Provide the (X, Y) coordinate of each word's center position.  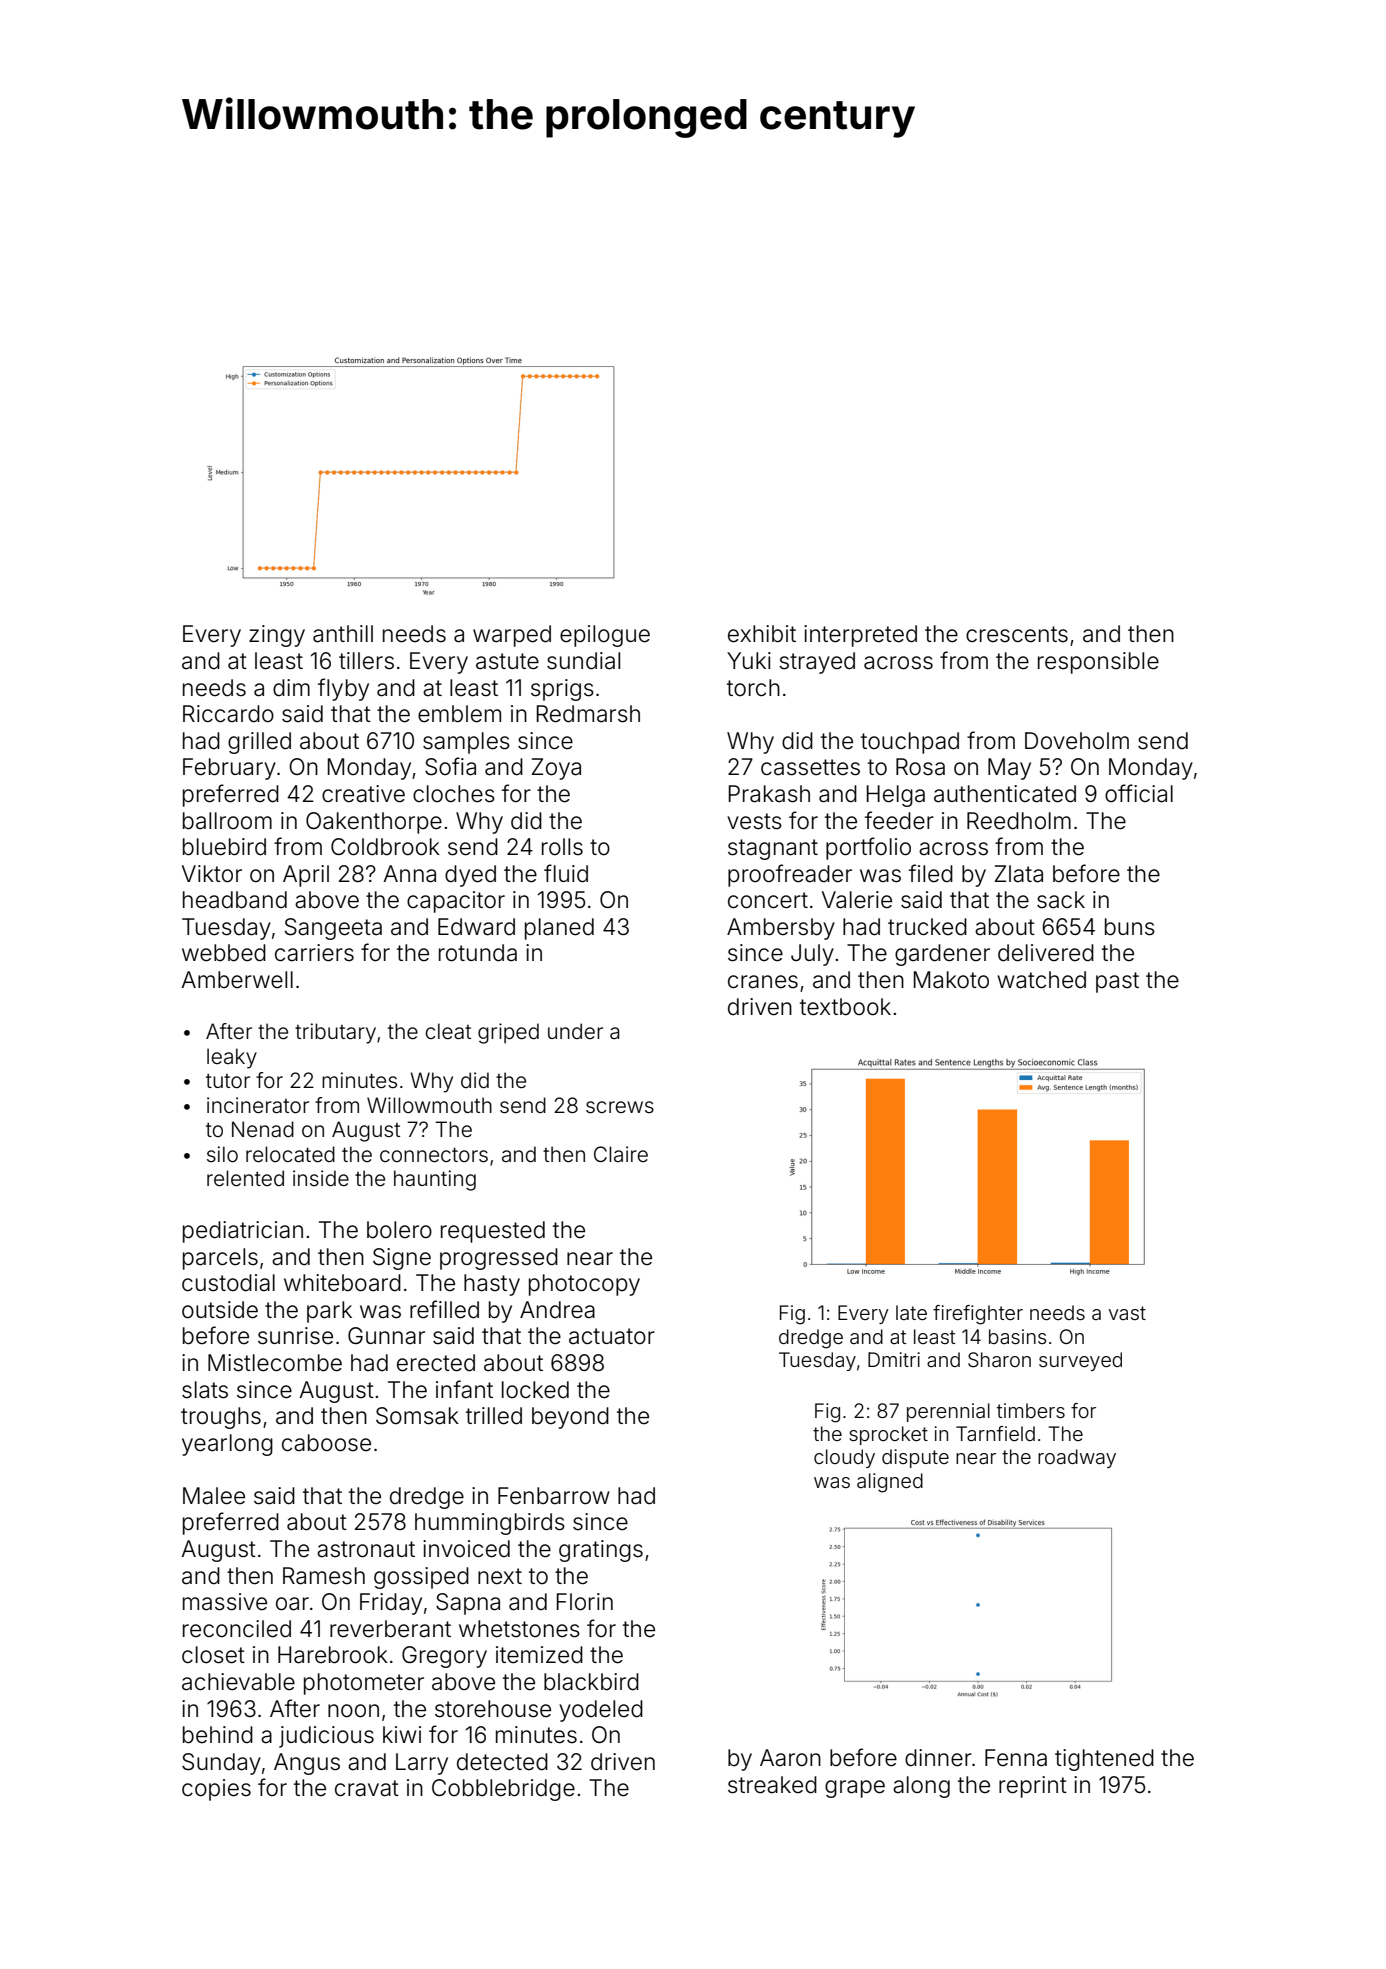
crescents (1017, 634)
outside (220, 1310)
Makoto (951, 980)
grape (855, 1789)
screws (620, 1107)
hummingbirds (490, 1524)
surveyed (1080, 1361)
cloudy (844, 1458)
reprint (1033, 1787)
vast (1127, 1313)
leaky (232, 1058)
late (911, 1312)
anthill (343, 634)
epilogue (605, 636)
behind (218, 1735)
